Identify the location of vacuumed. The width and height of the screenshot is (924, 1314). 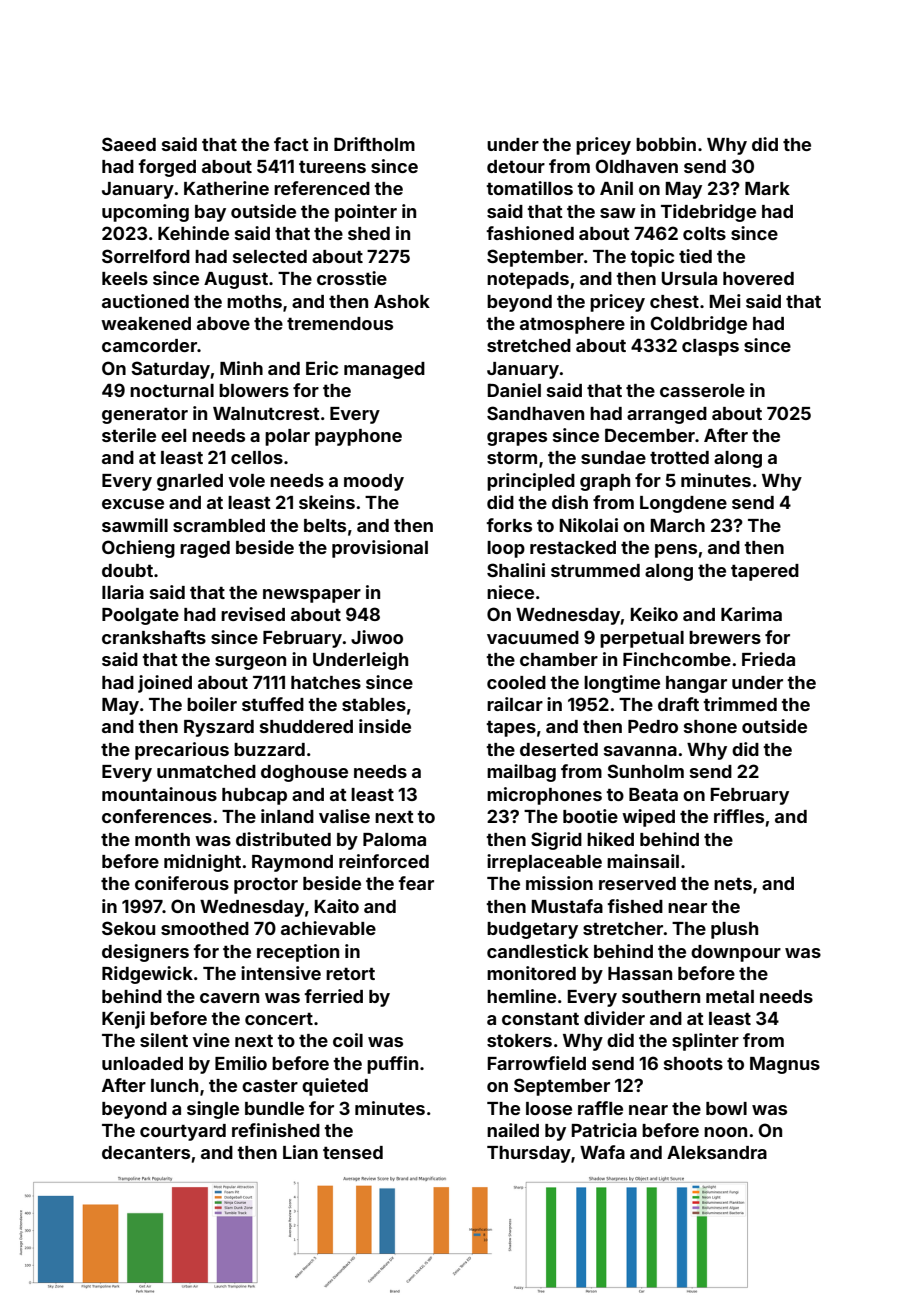
(533, 637).
